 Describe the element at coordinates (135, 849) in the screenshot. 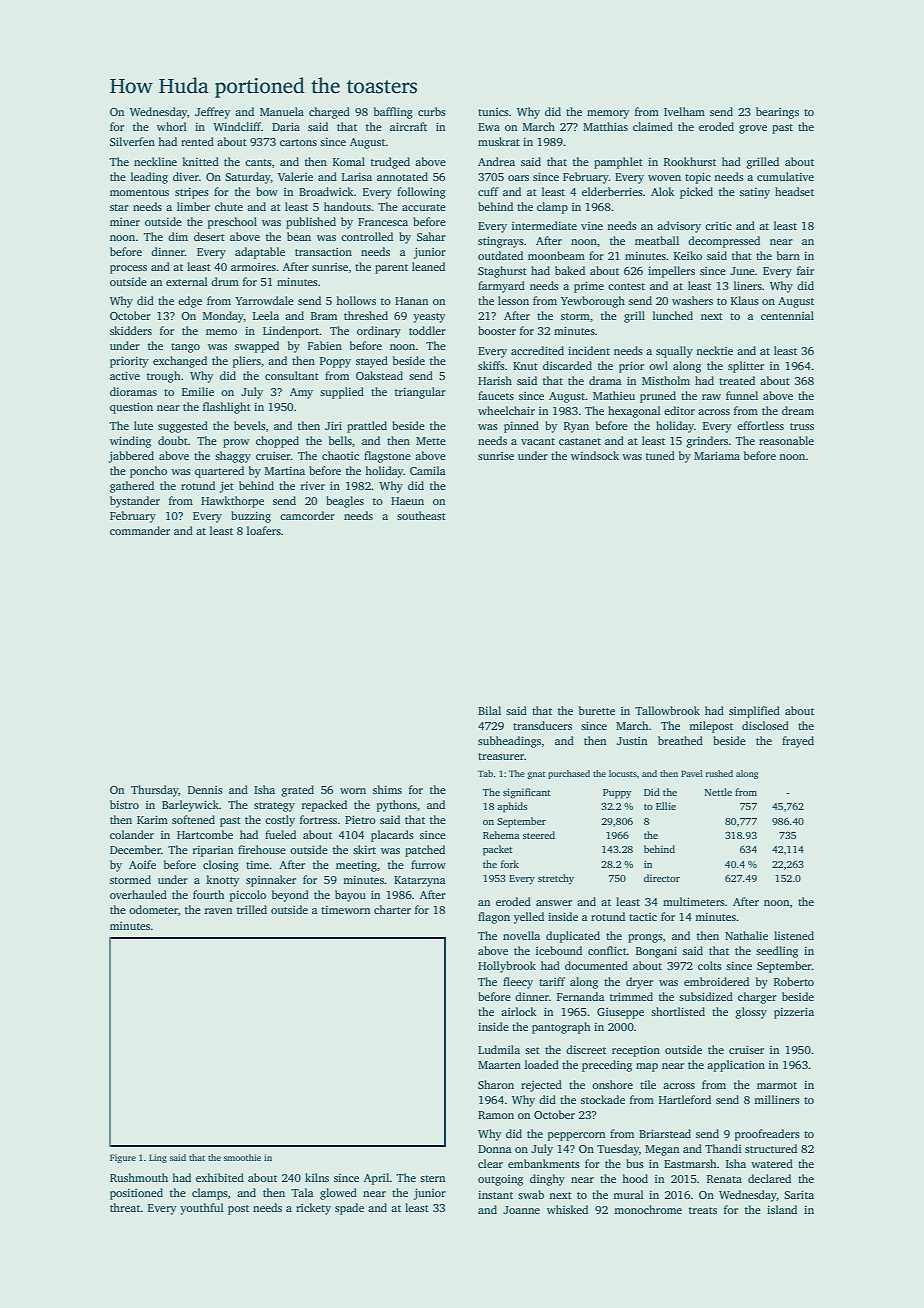

I see `December` at that location.
